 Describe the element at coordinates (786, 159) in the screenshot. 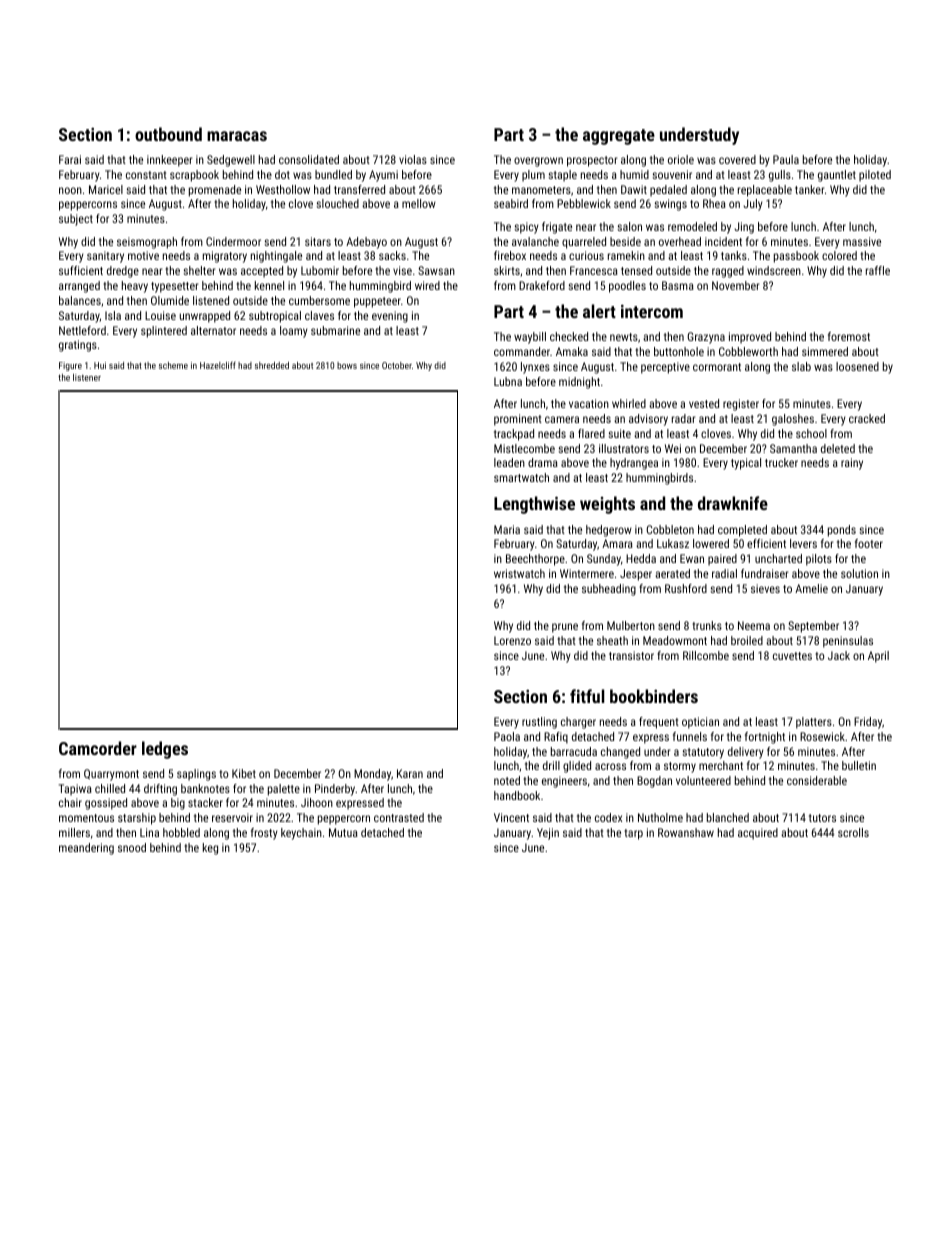

I see `Paula` at that location.
